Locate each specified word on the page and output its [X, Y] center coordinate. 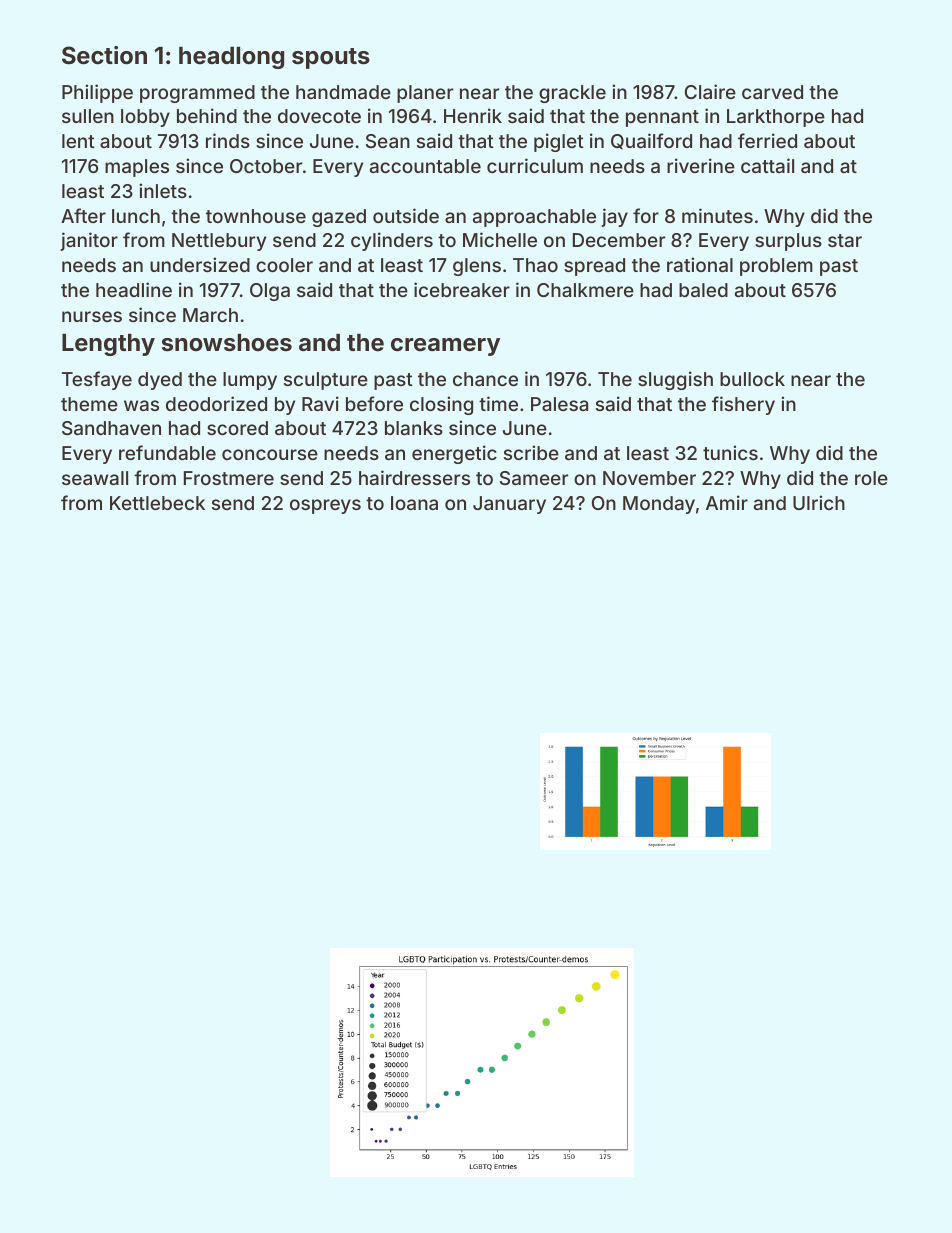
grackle [572, 94]
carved [772, 92]
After [83, 215]
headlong [231, 58]
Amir [727, 502]
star [845, 240]
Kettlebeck [157, 503]
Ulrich [819, 502]
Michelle [500, 239]
